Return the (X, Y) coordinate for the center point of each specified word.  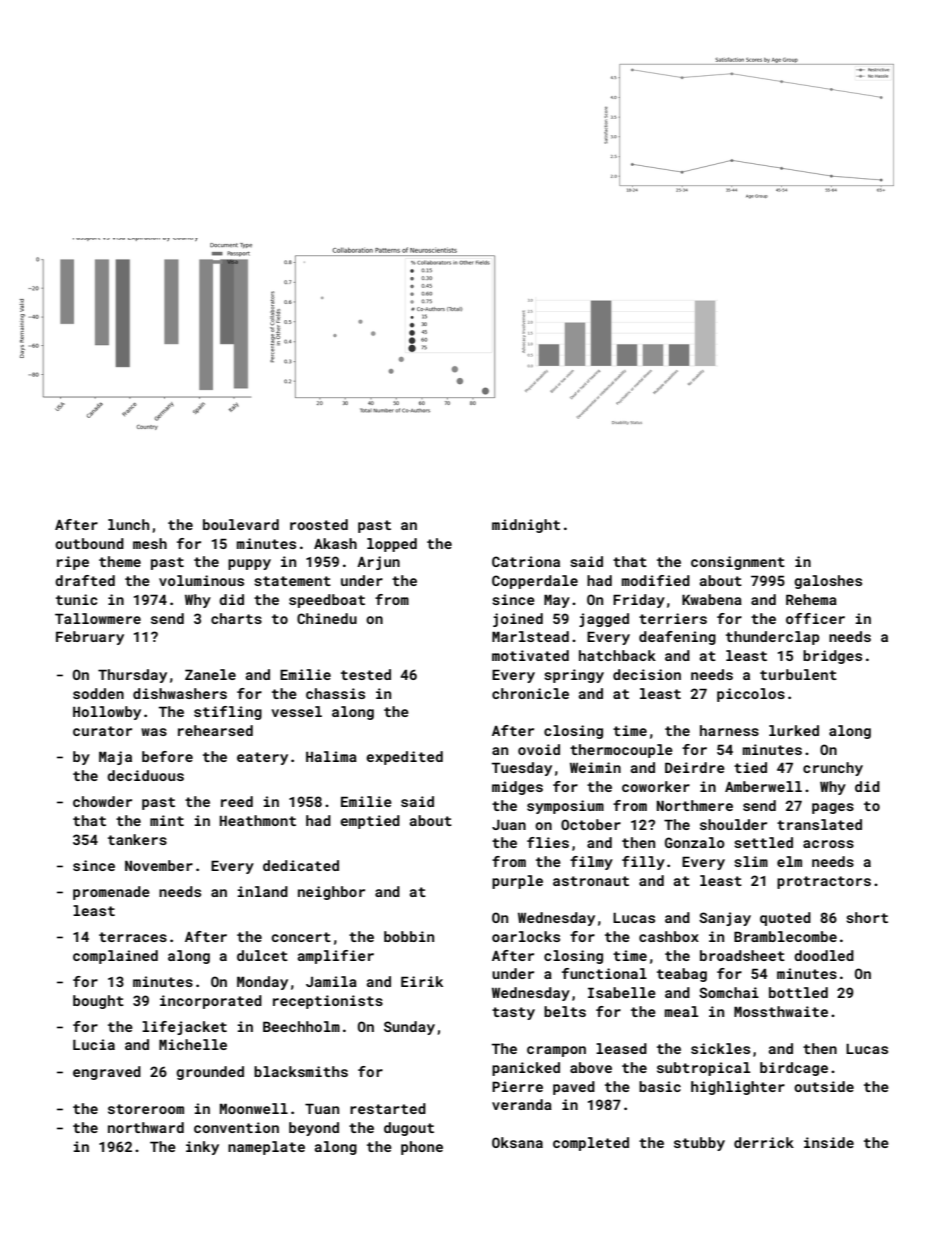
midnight (526, 526)
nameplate (266, 1148)
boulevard (241, 524)
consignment (738, 563)
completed (591, 1144)
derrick (764, 1142)
